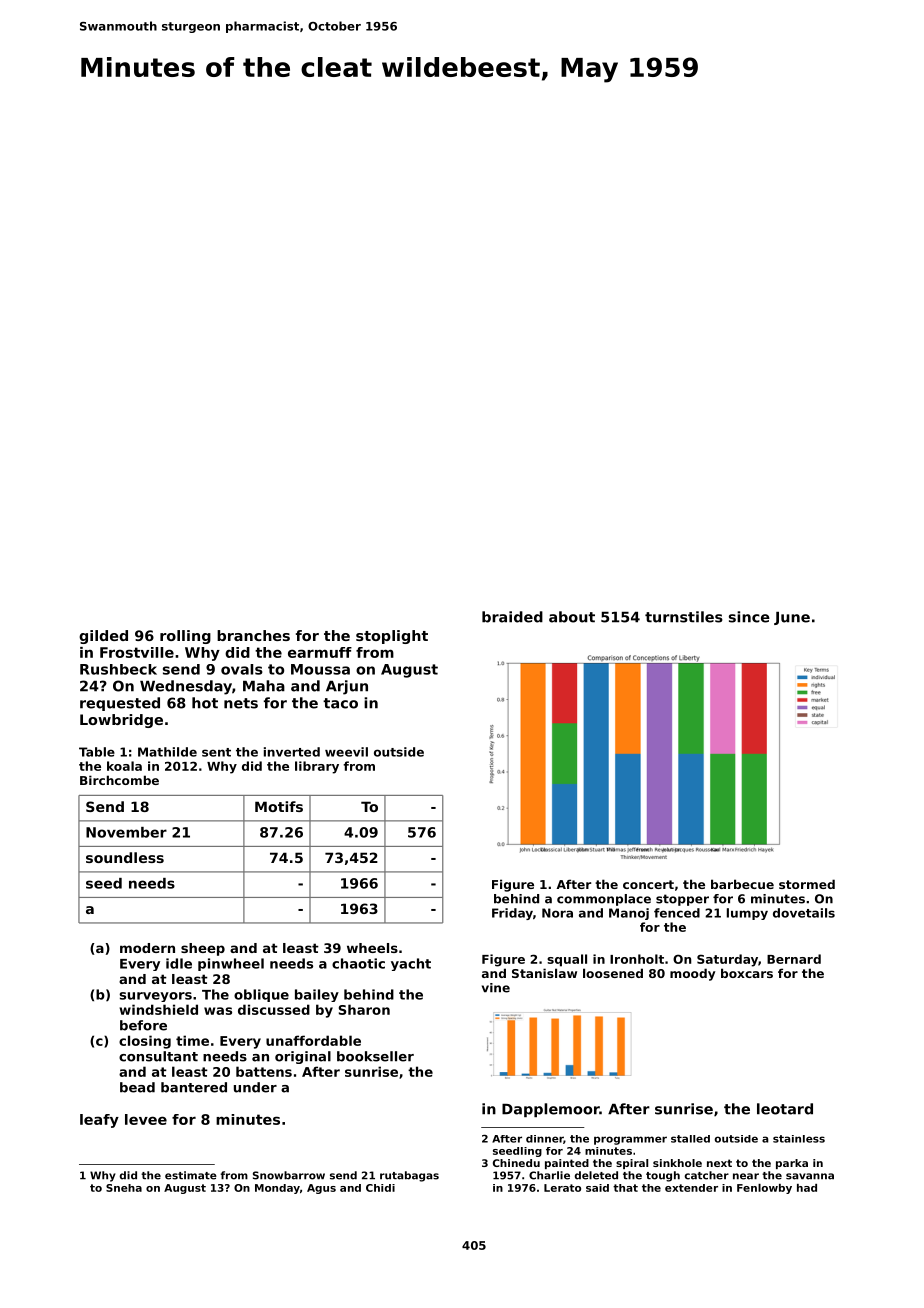  I want to click on windshield, so click(158, 1009).
